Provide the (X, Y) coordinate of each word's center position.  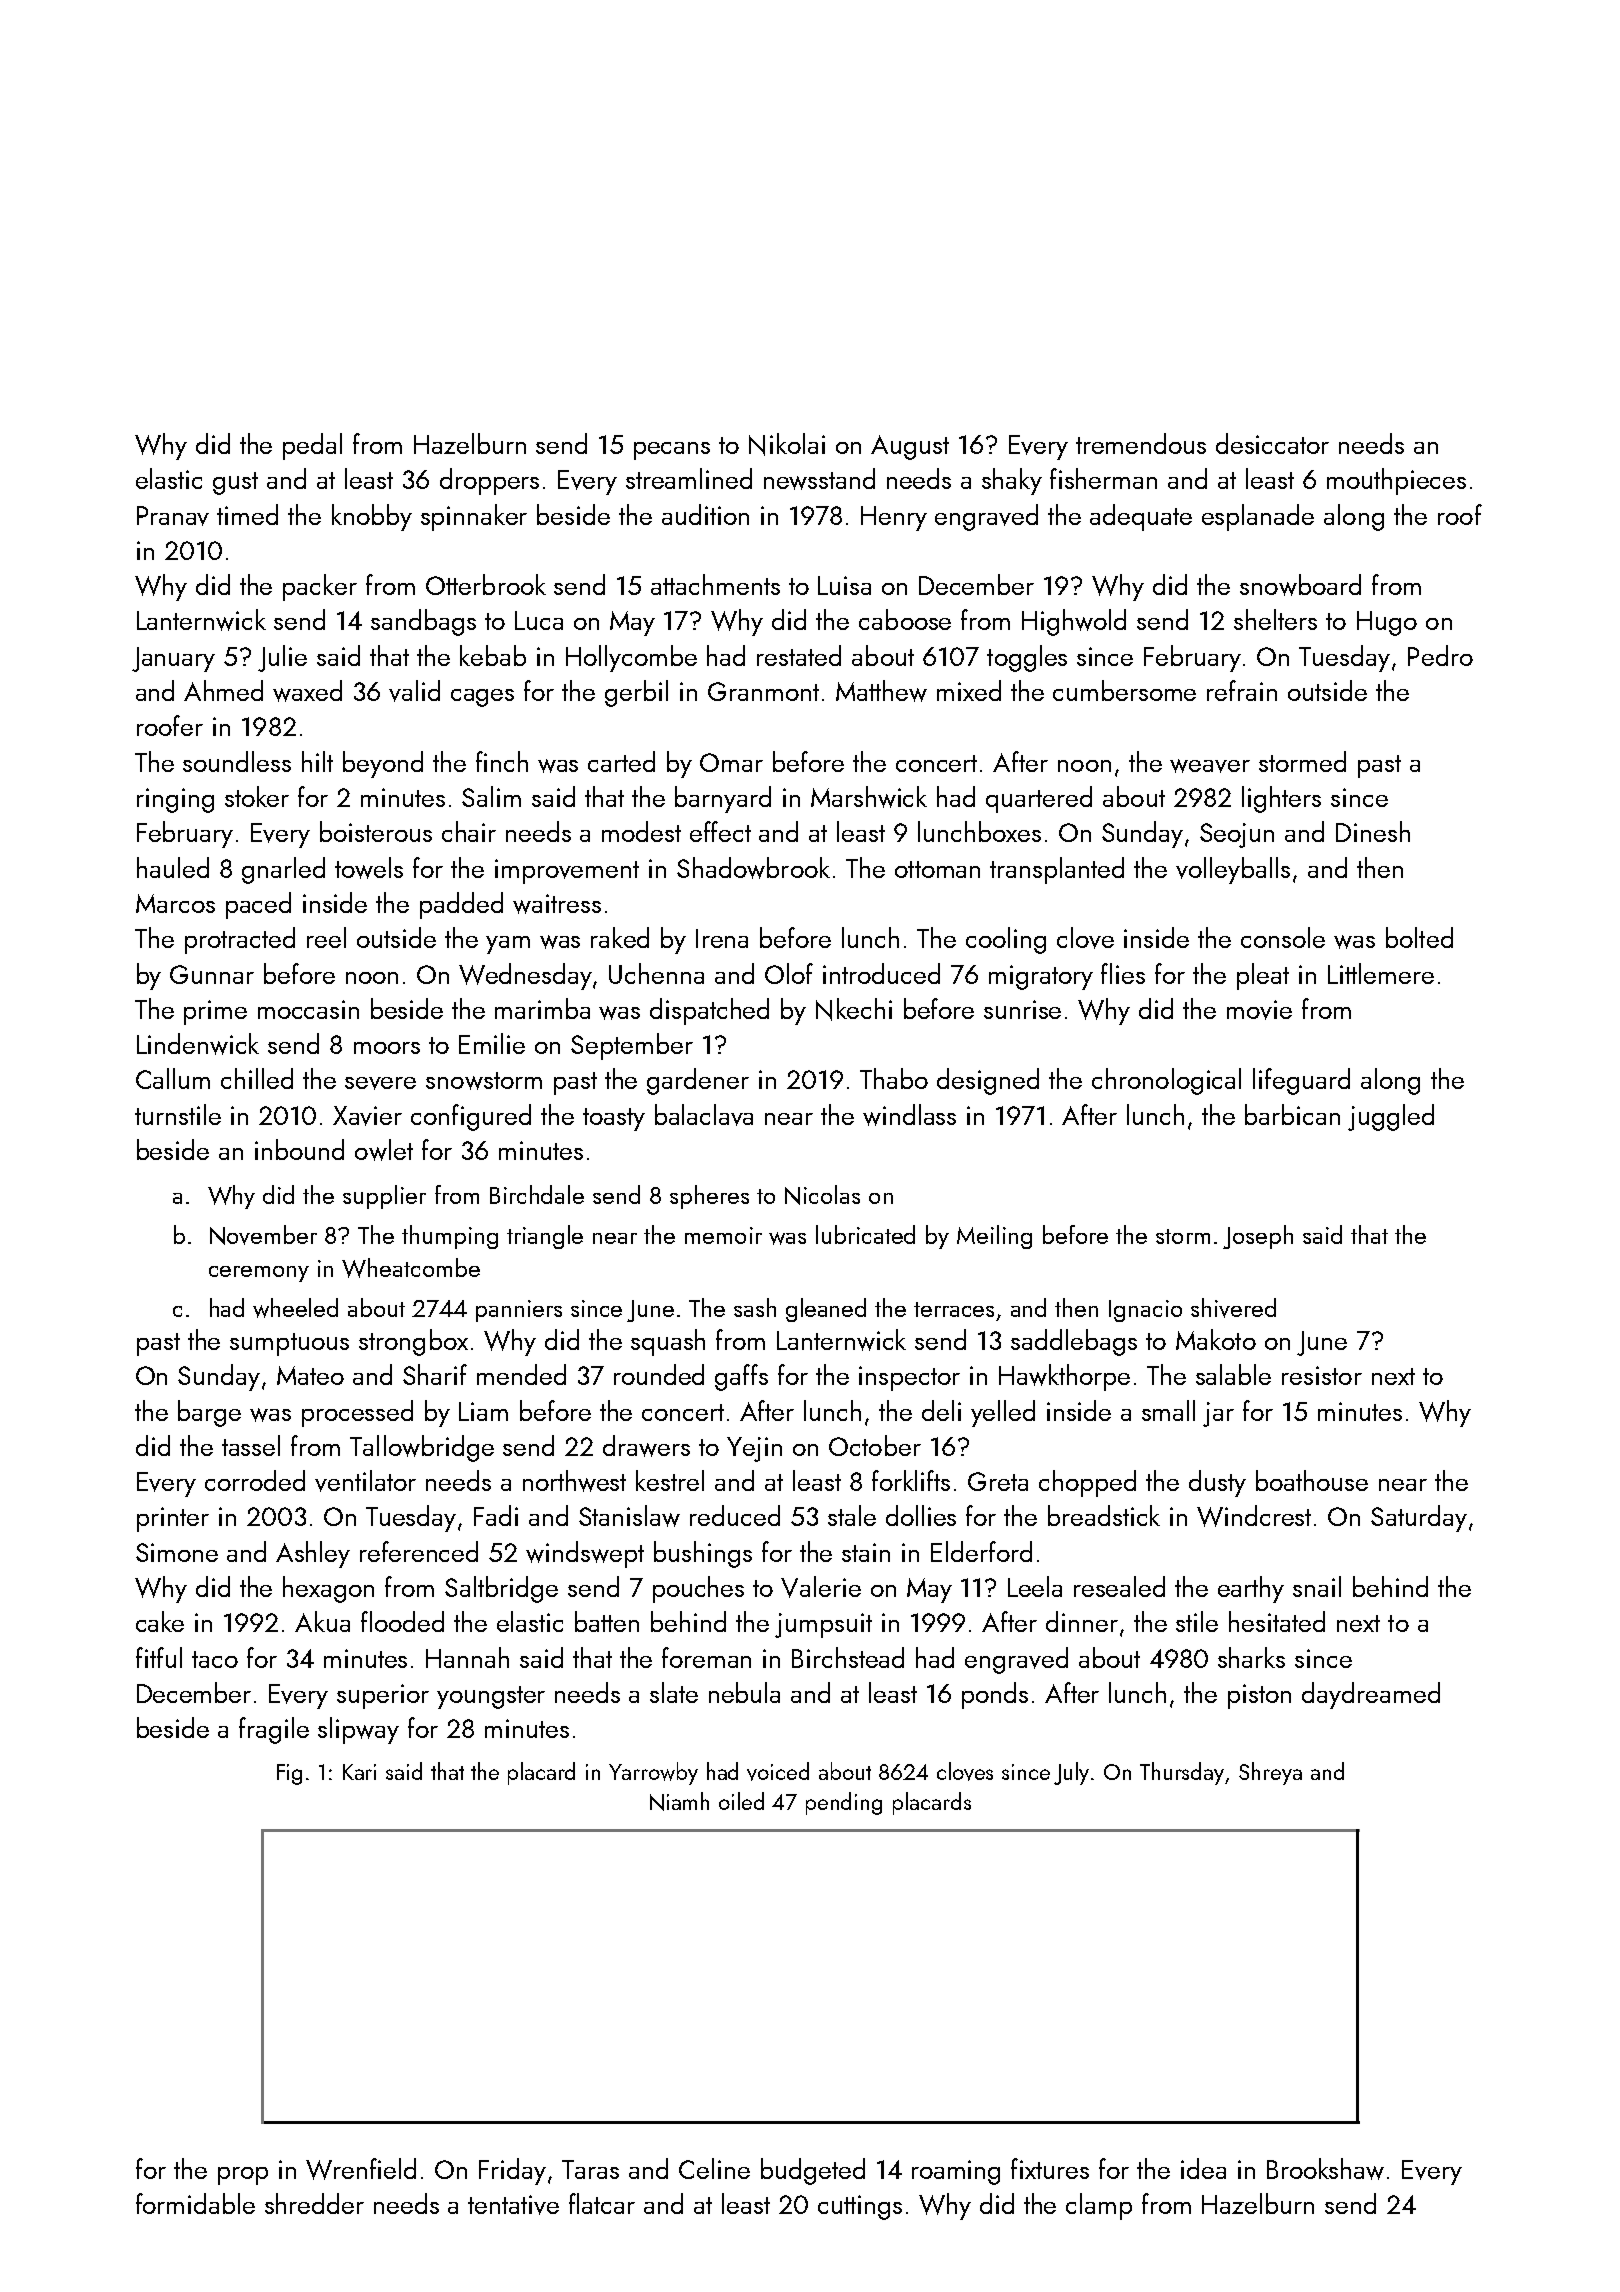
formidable (195, 2203)
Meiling (994, 1237)
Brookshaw (1325, 2169)
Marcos (175, 903)
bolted (1419, 937)
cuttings (860, 2207)
